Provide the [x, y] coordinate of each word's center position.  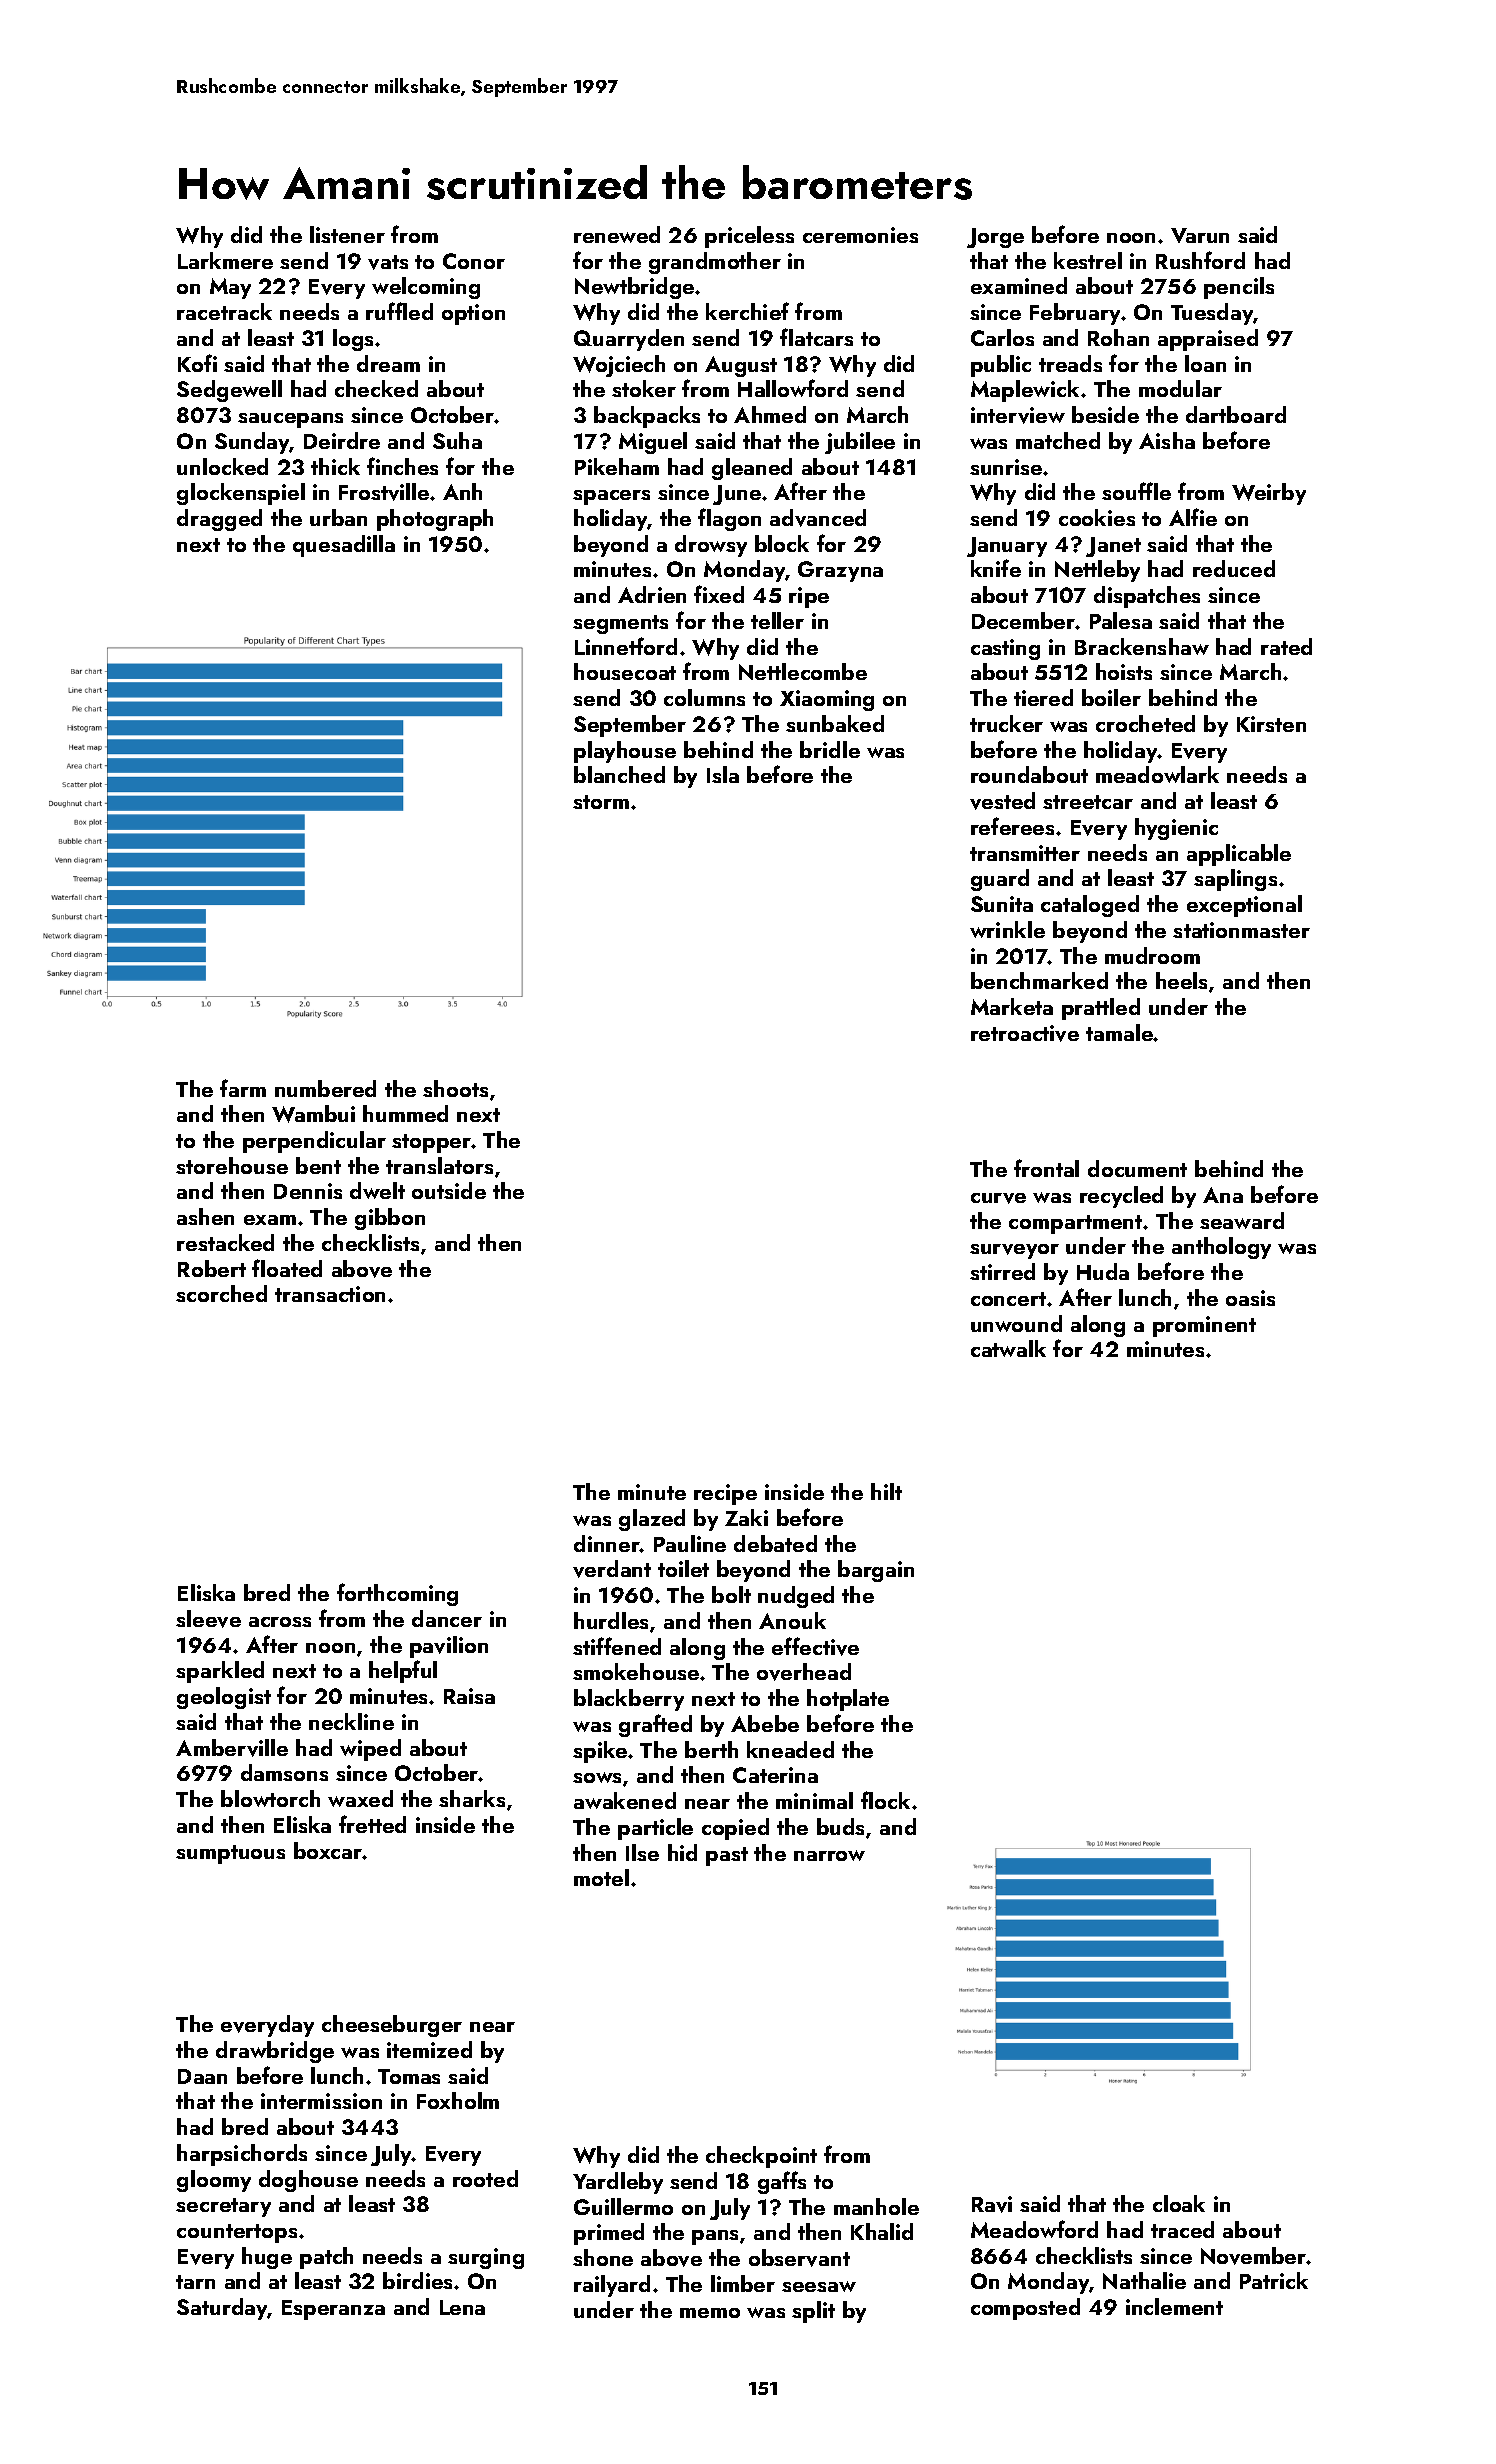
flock [885, 1800]
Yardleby [618, 2183]
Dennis [308, 1191]
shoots [455, 1088]
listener [347, 234]
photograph [435, 520]
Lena [462, 2307]
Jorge [995, 238]
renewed [617, 234]
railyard [612, 2286]
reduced [1234, 568]
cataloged [1090, 906]
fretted [372, 1824]
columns [704, 697]
